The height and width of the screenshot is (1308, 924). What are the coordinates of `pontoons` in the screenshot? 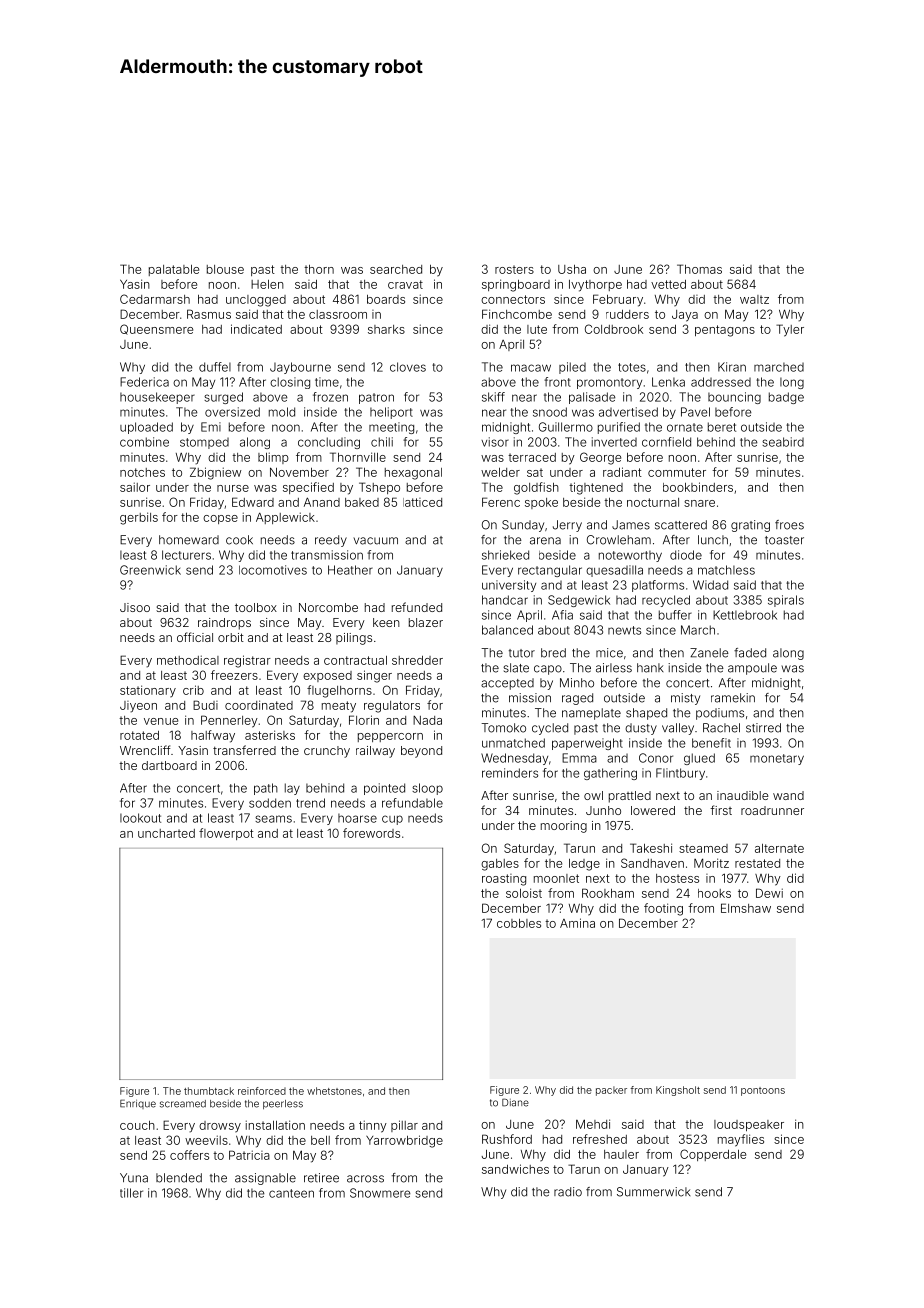 It's located at (763, 1091).
